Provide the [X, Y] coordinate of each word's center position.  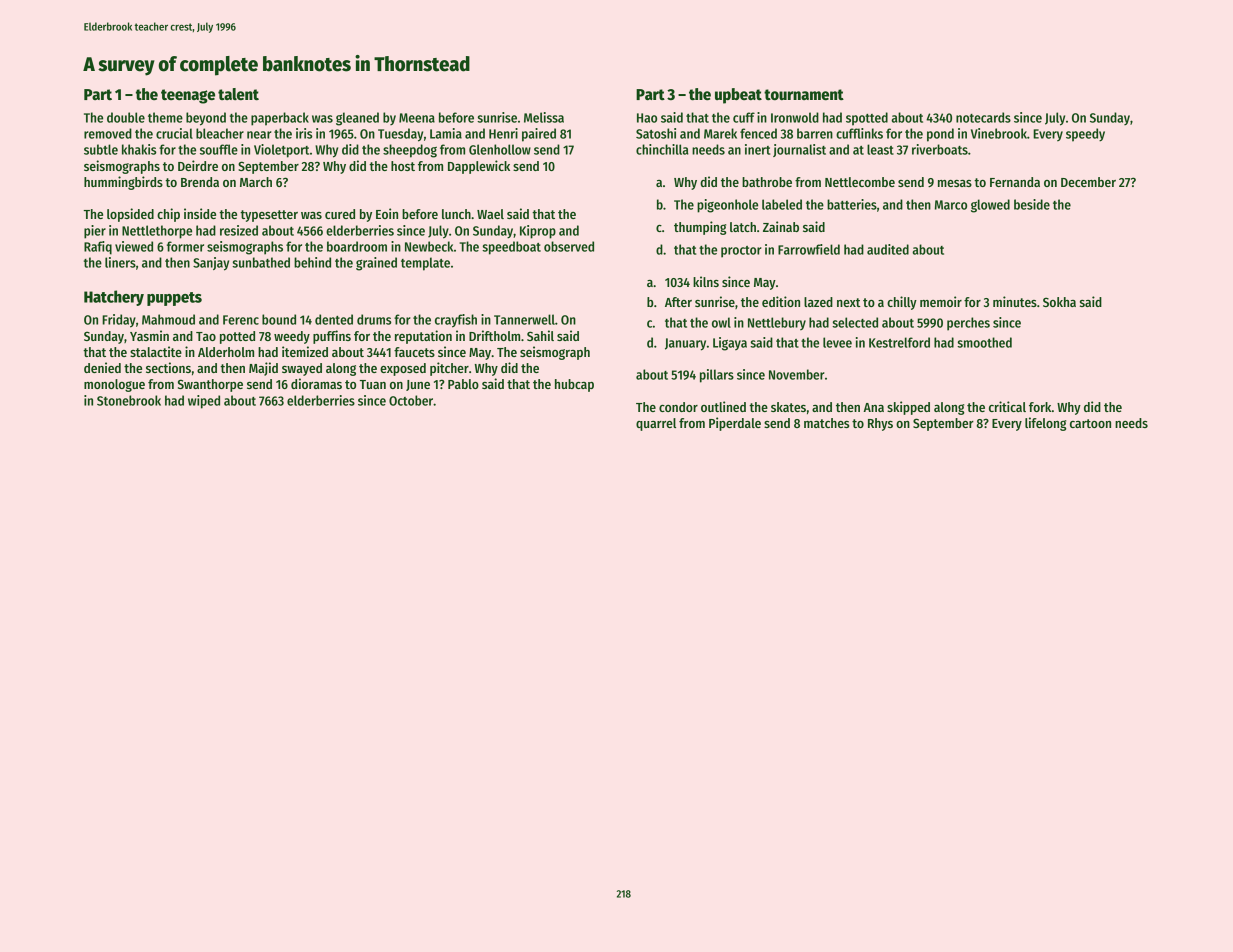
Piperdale [735, 424]
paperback [280, 119]
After [678, 302]
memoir [941, 301]
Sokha [1059, 302]
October [411, 400]
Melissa [544, 117]
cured [340, 214]
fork [1040, 407]
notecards [983, 117]
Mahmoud [168, 319]
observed [569, 246]
